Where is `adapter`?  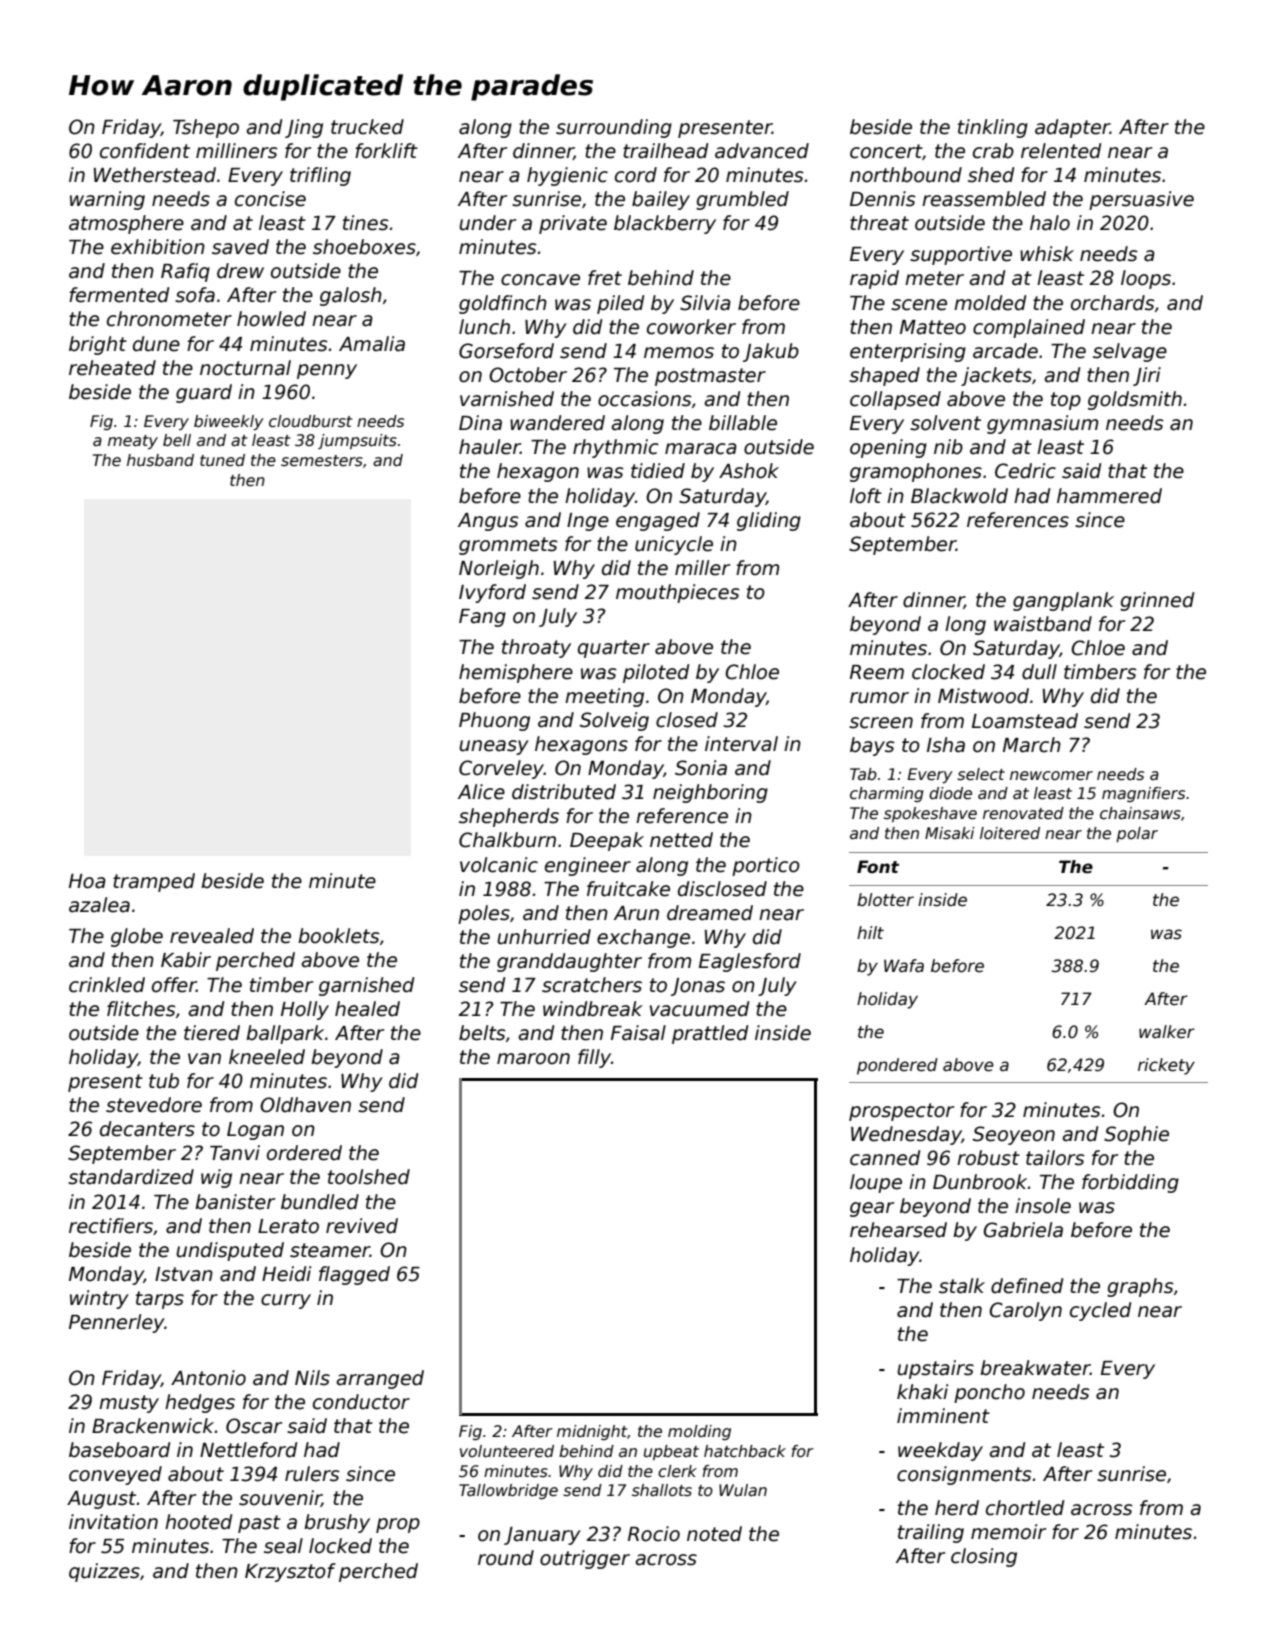 adapter is located at coordinates (1072, 128).
